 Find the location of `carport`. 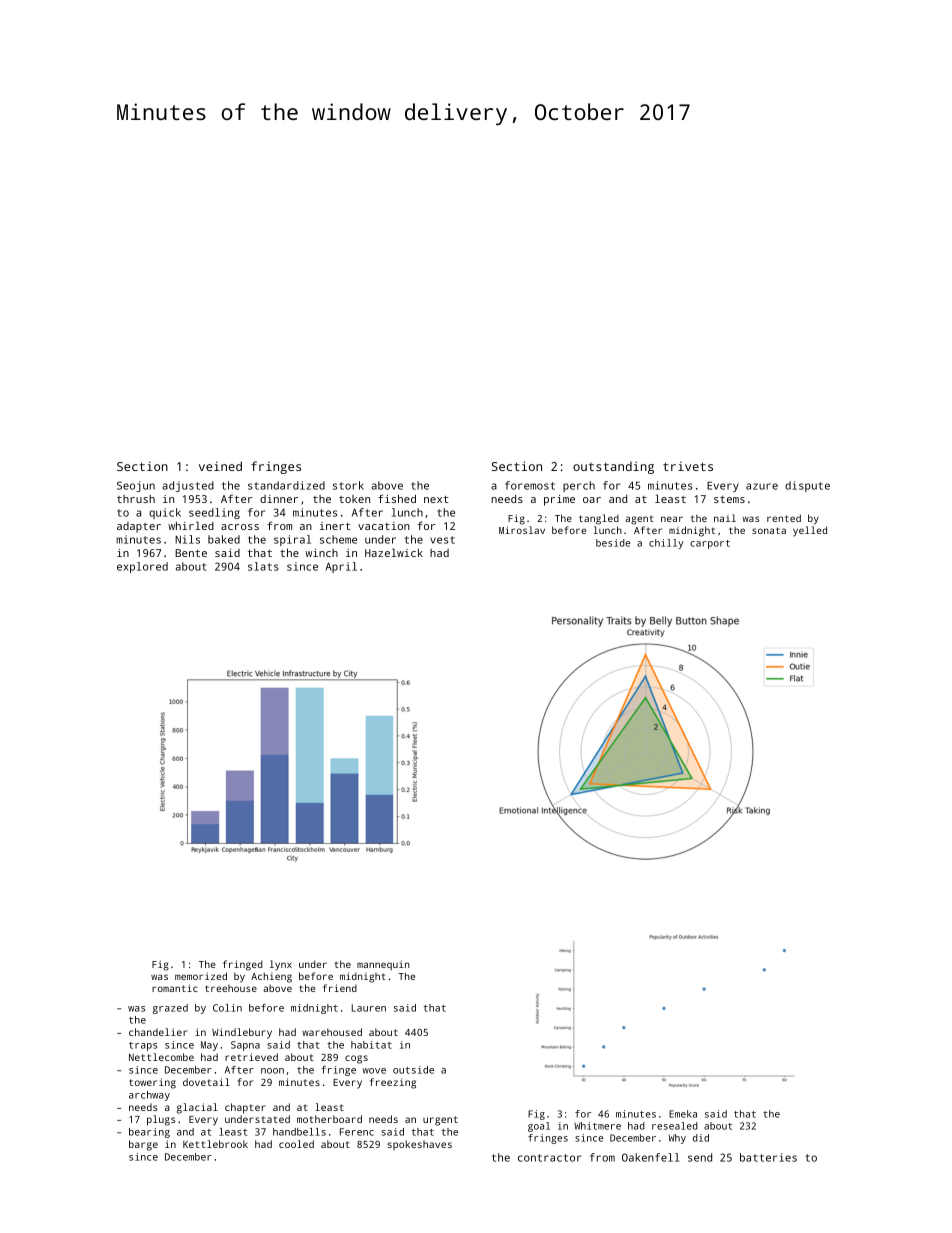

carport is located at coordinates (710, 544).
